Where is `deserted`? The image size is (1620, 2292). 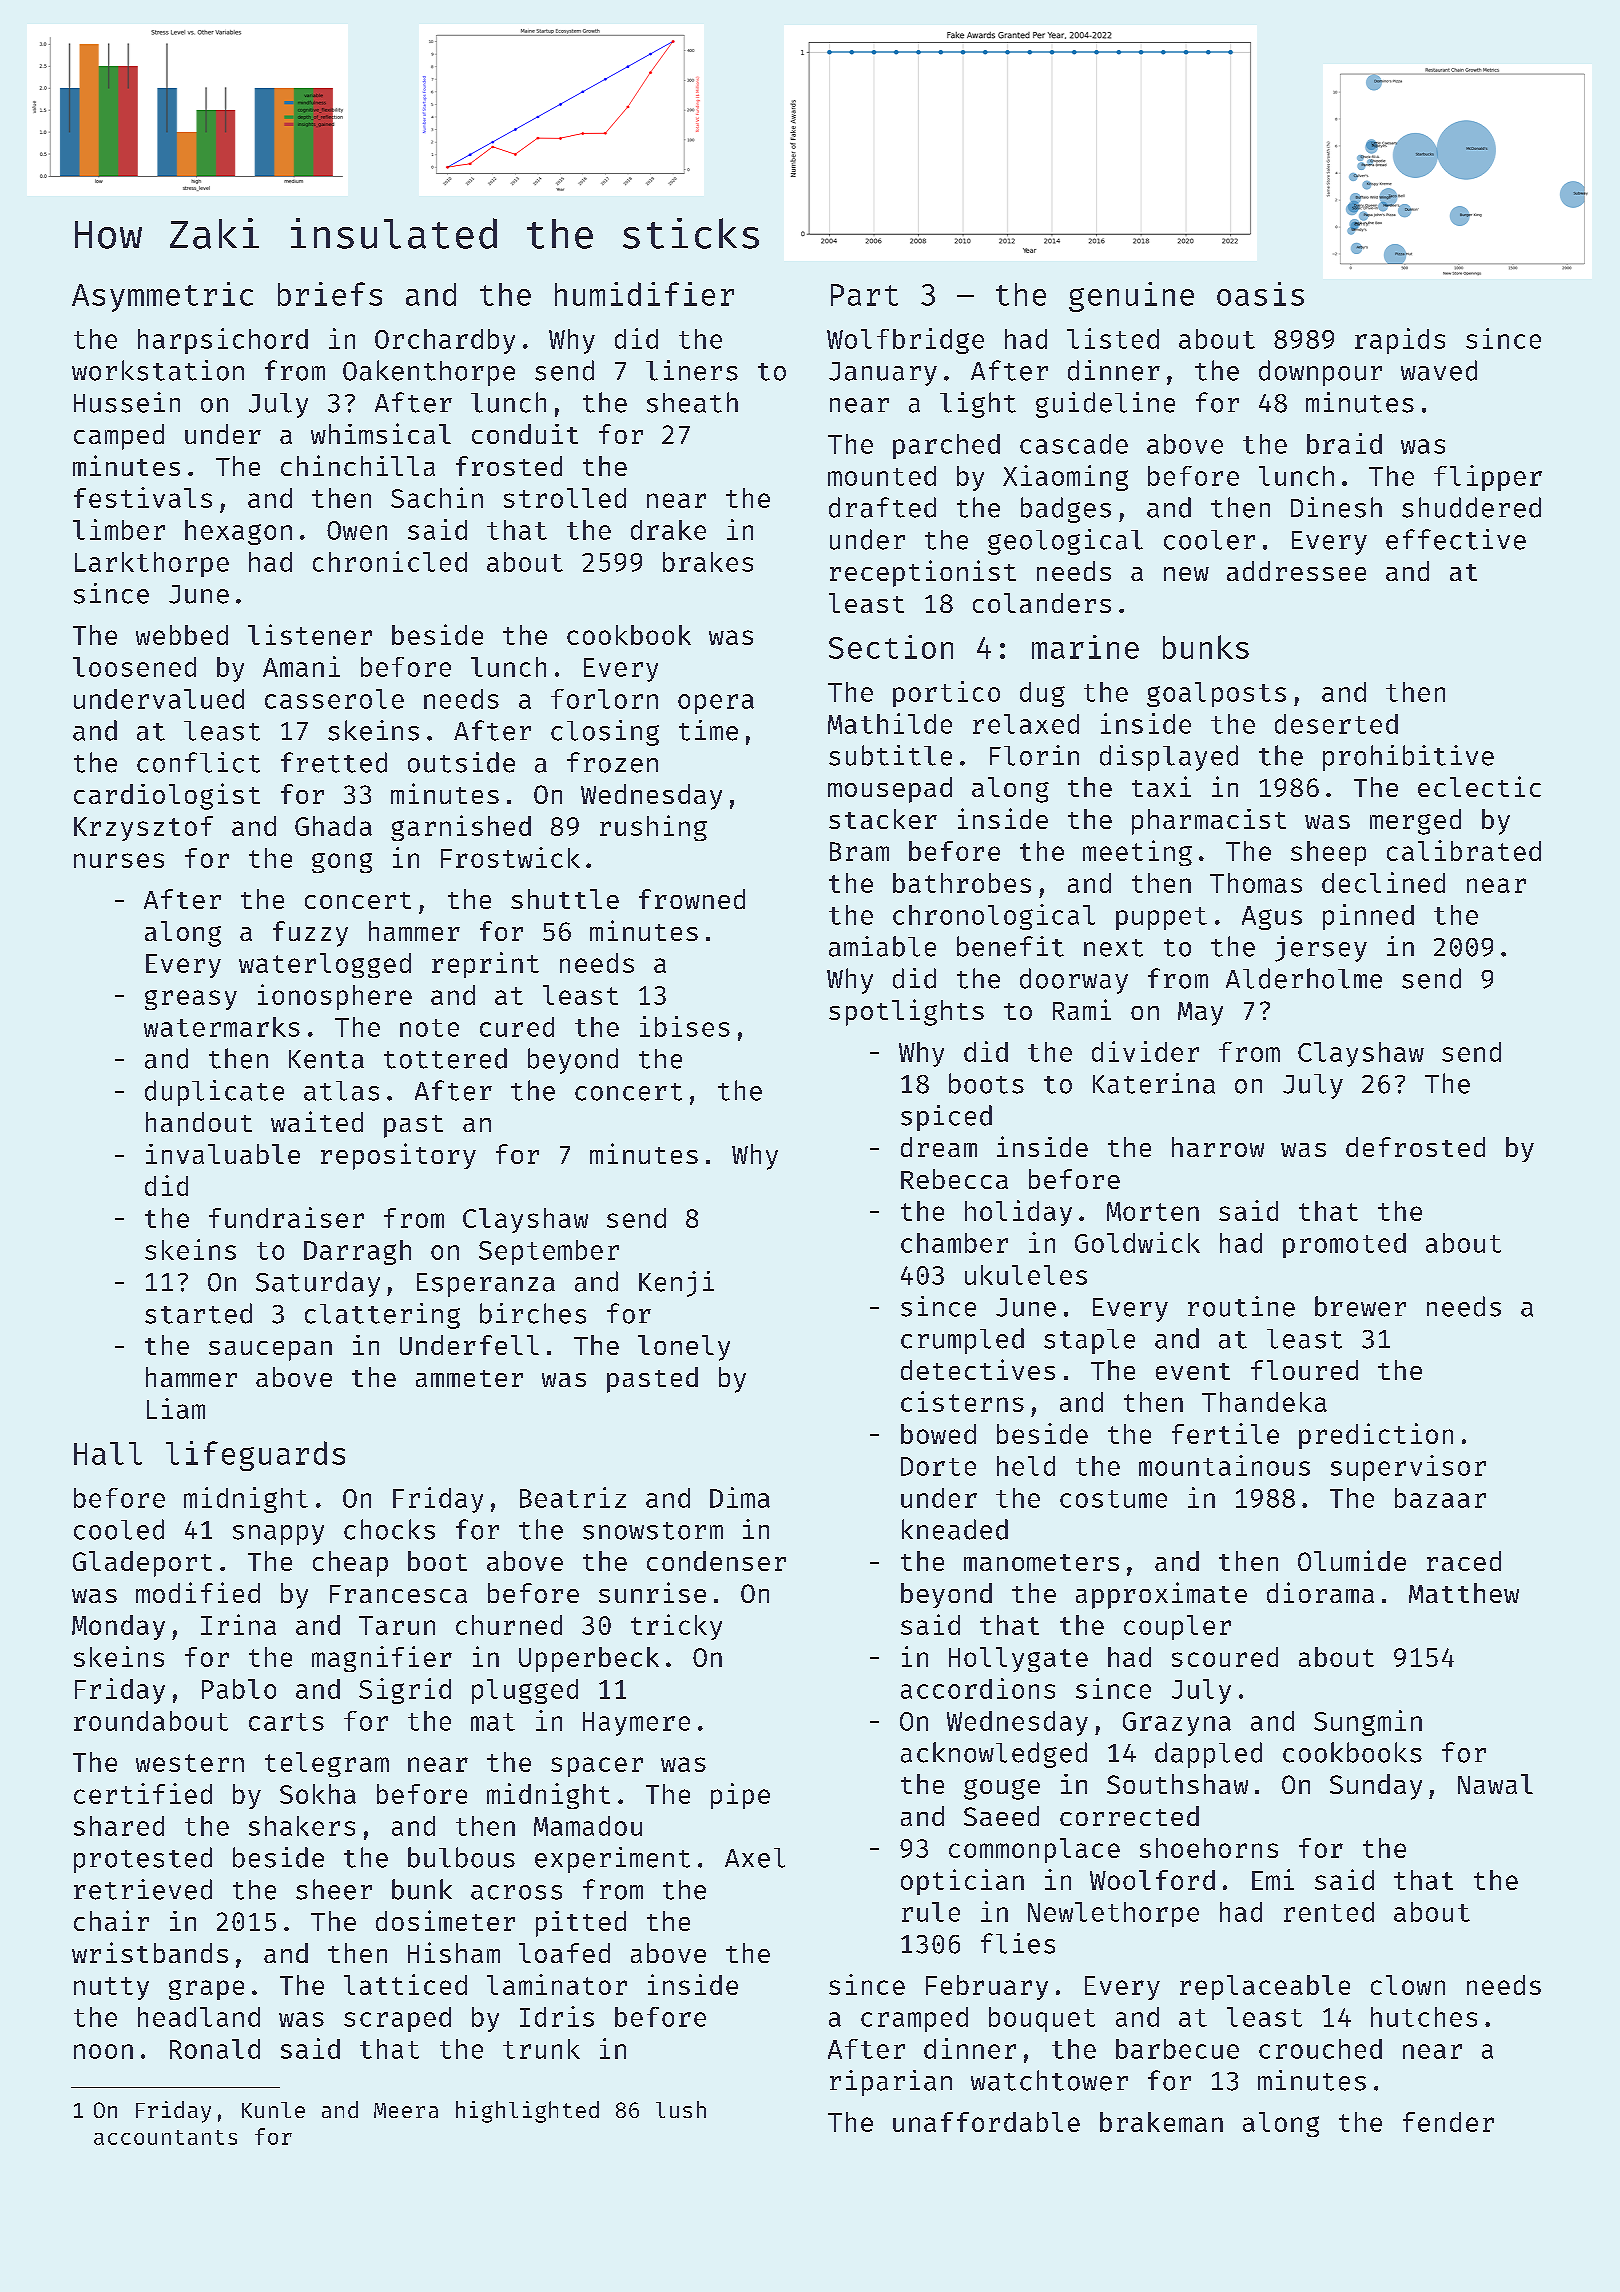 deserted is located at coordinates (1336, 724).
